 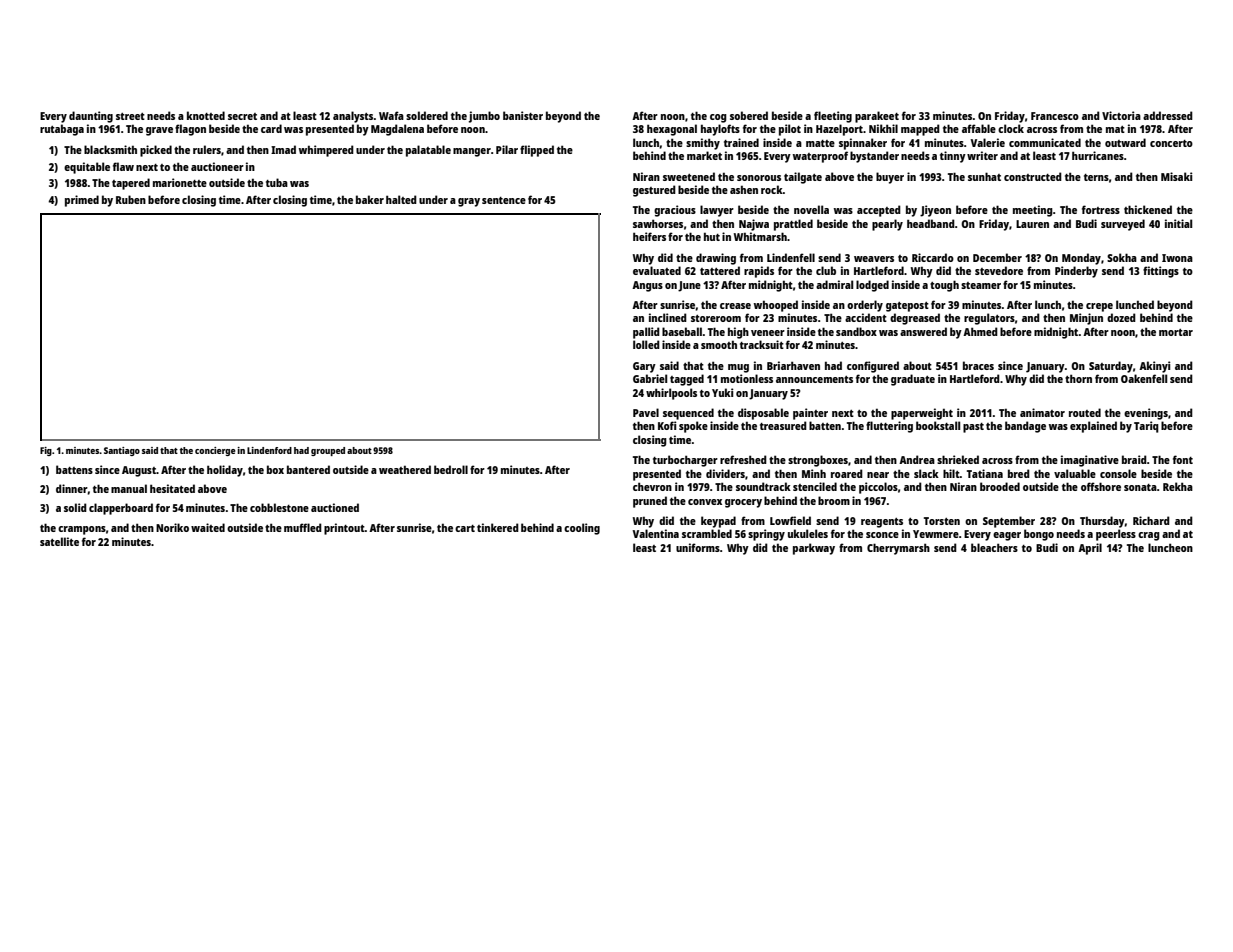 I want to click on surveyed, so click(x=1123, y=225).
